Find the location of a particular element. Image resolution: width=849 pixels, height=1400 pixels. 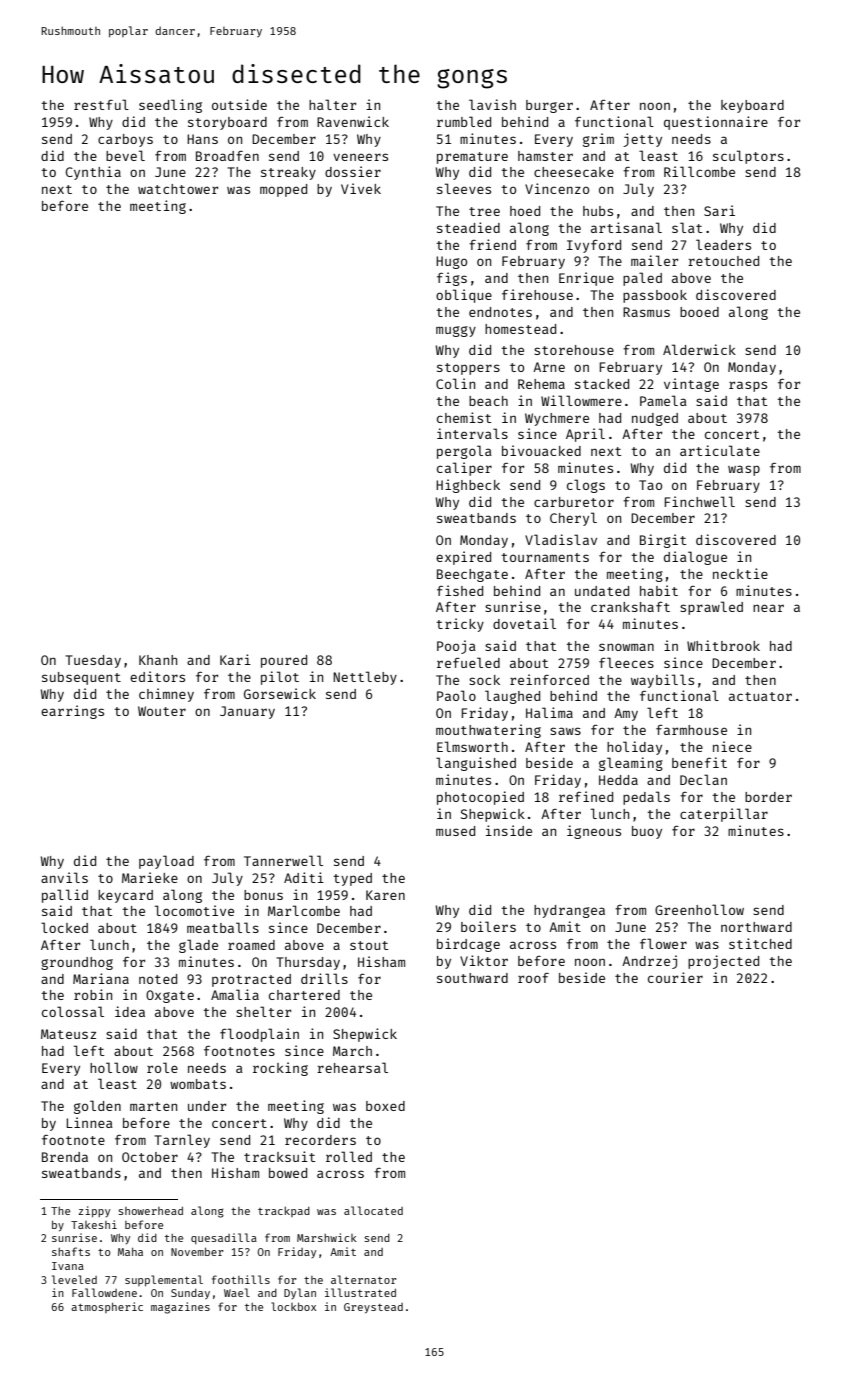

Greystead is located at coordinates (373, 1308).
